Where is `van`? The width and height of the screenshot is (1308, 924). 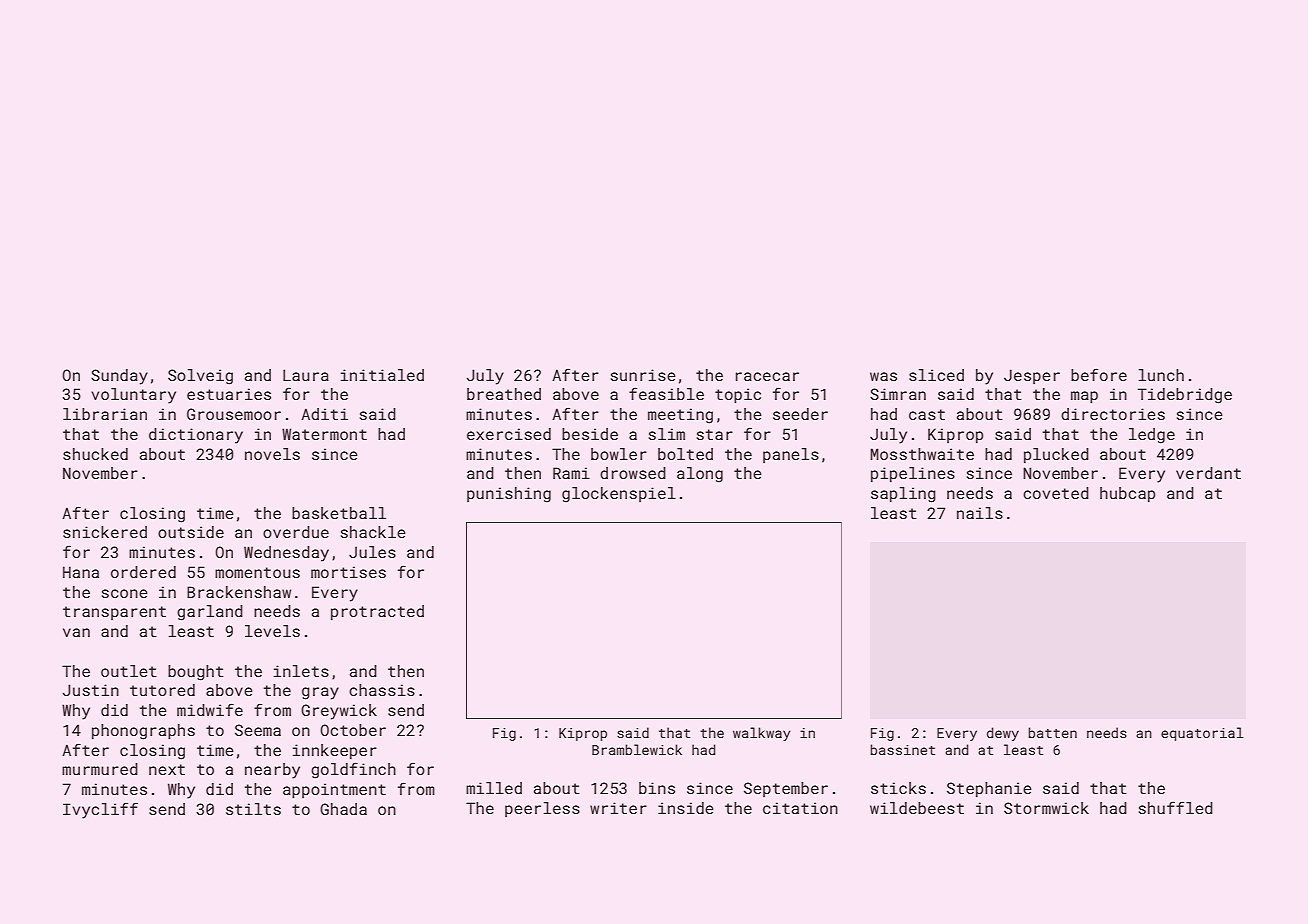
van is located at coordinates (76, 632).
